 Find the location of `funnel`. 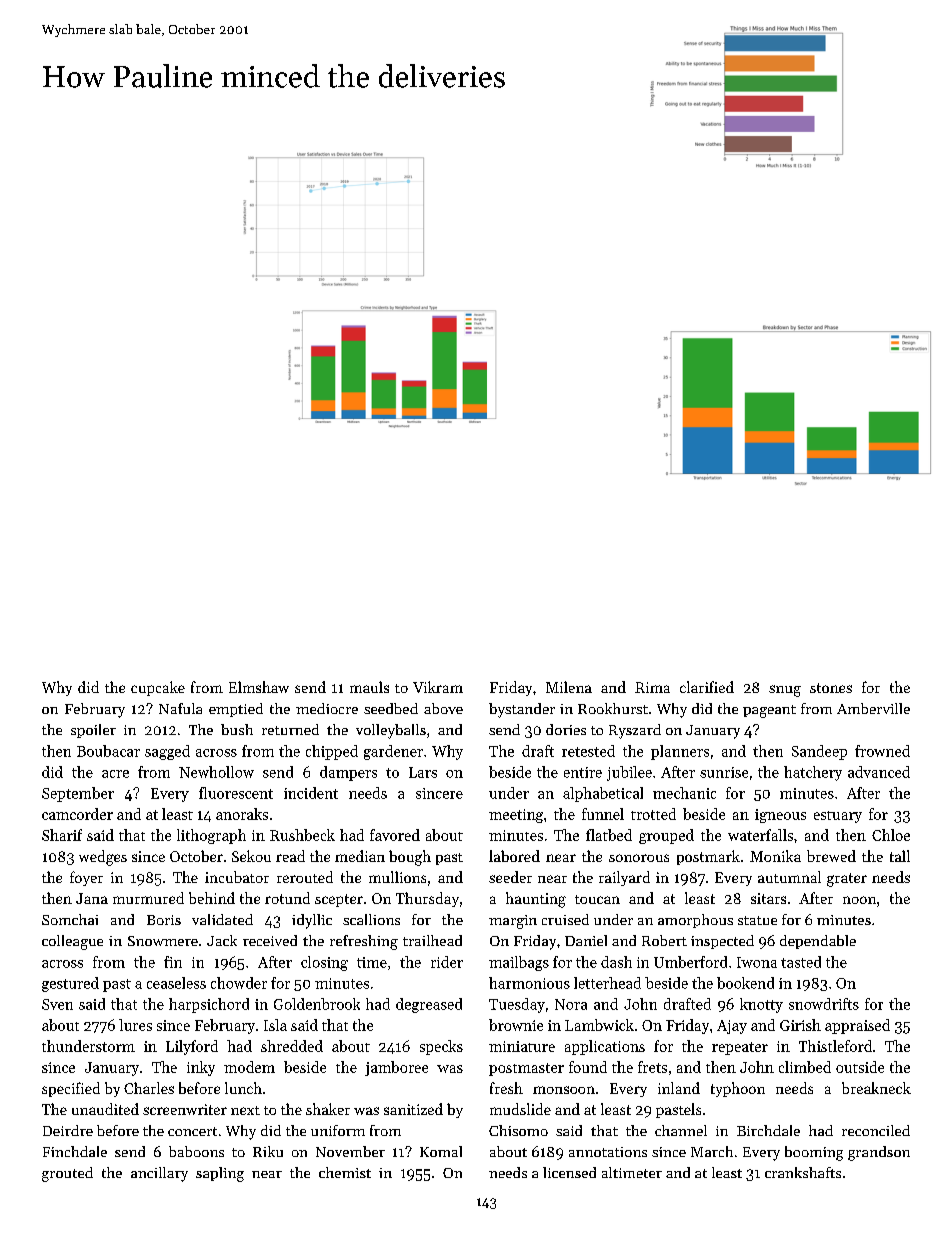

funnel is located at coordinates (603, 814).
